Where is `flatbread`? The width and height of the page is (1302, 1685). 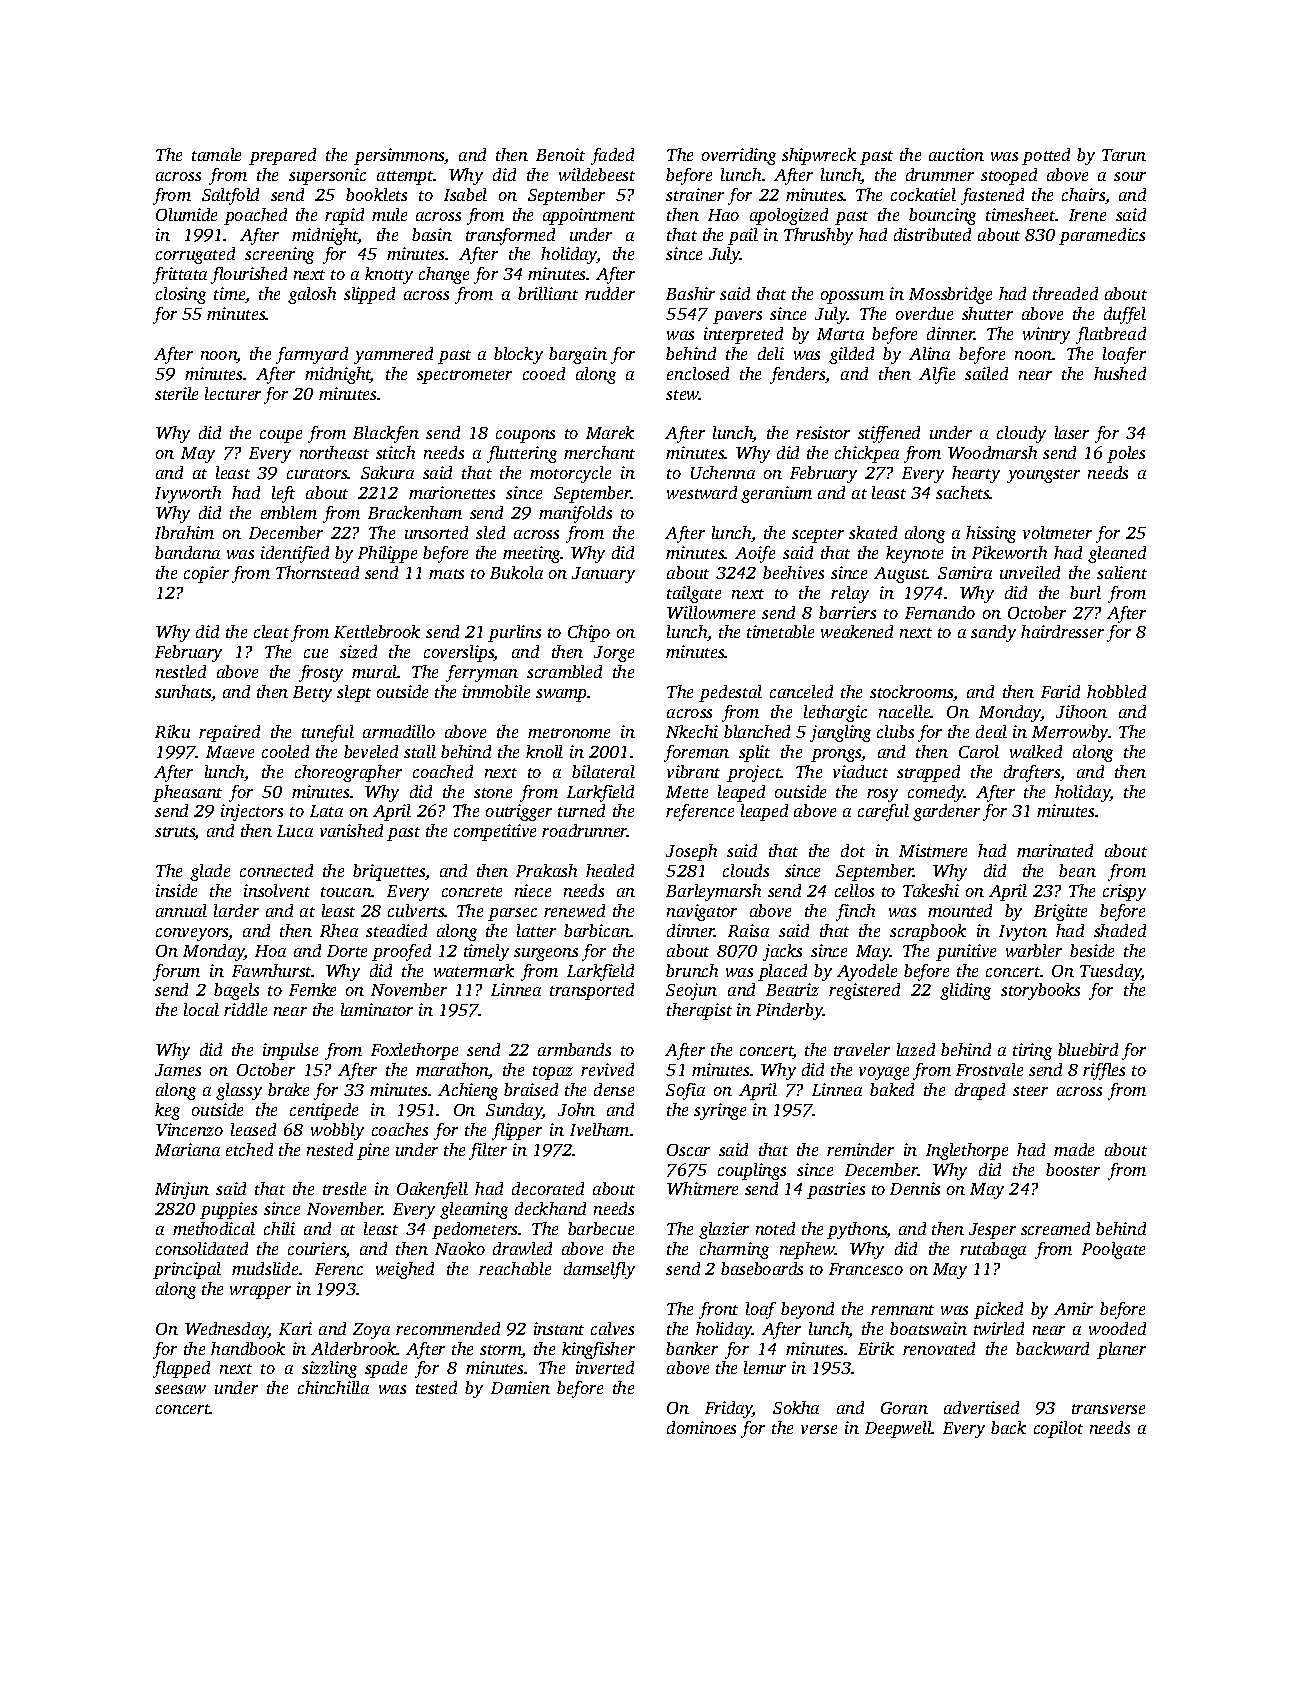 flatbread is located at coordinates (1111, 335).
